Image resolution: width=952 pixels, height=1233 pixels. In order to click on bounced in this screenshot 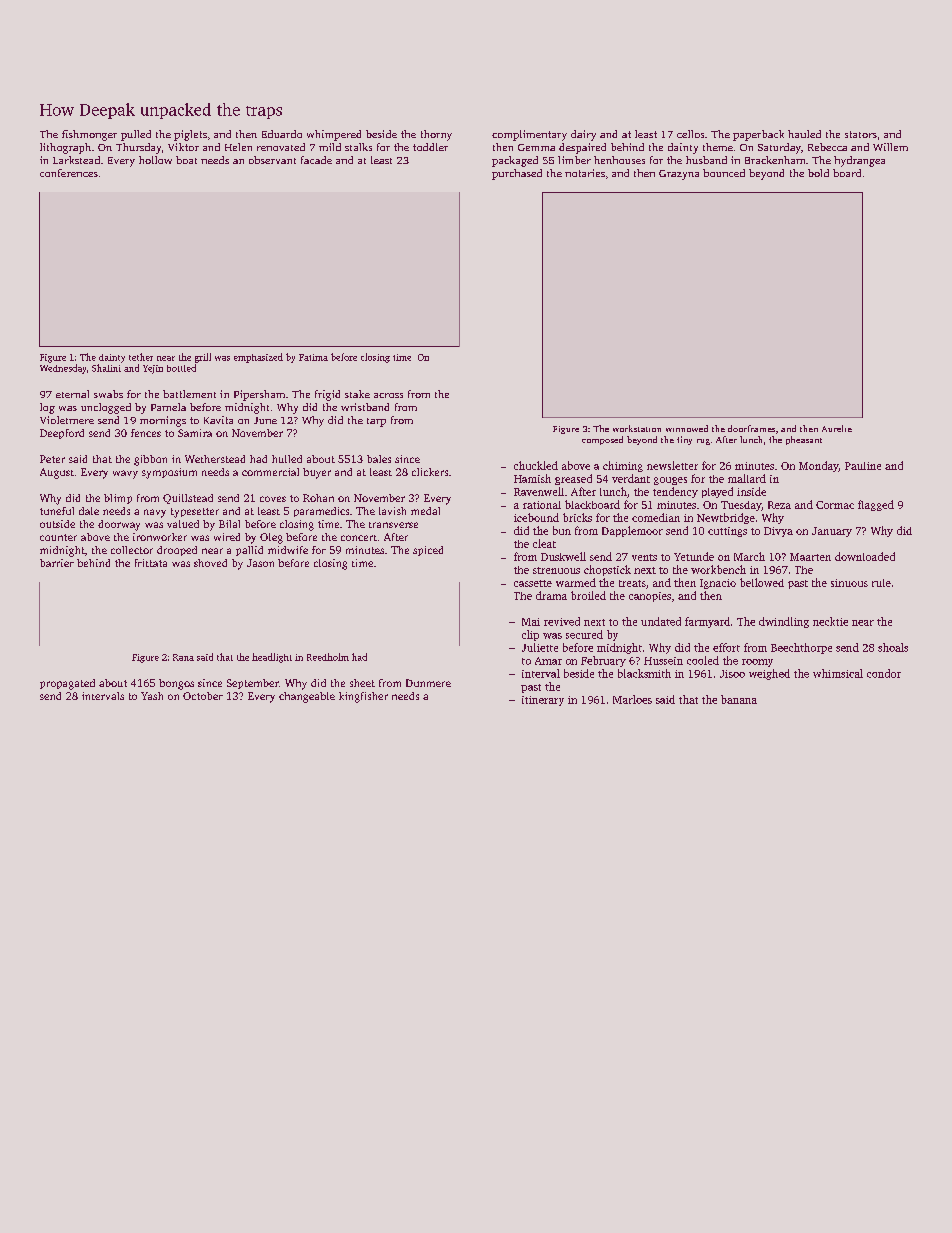, I will do `click(724, 173)`.
